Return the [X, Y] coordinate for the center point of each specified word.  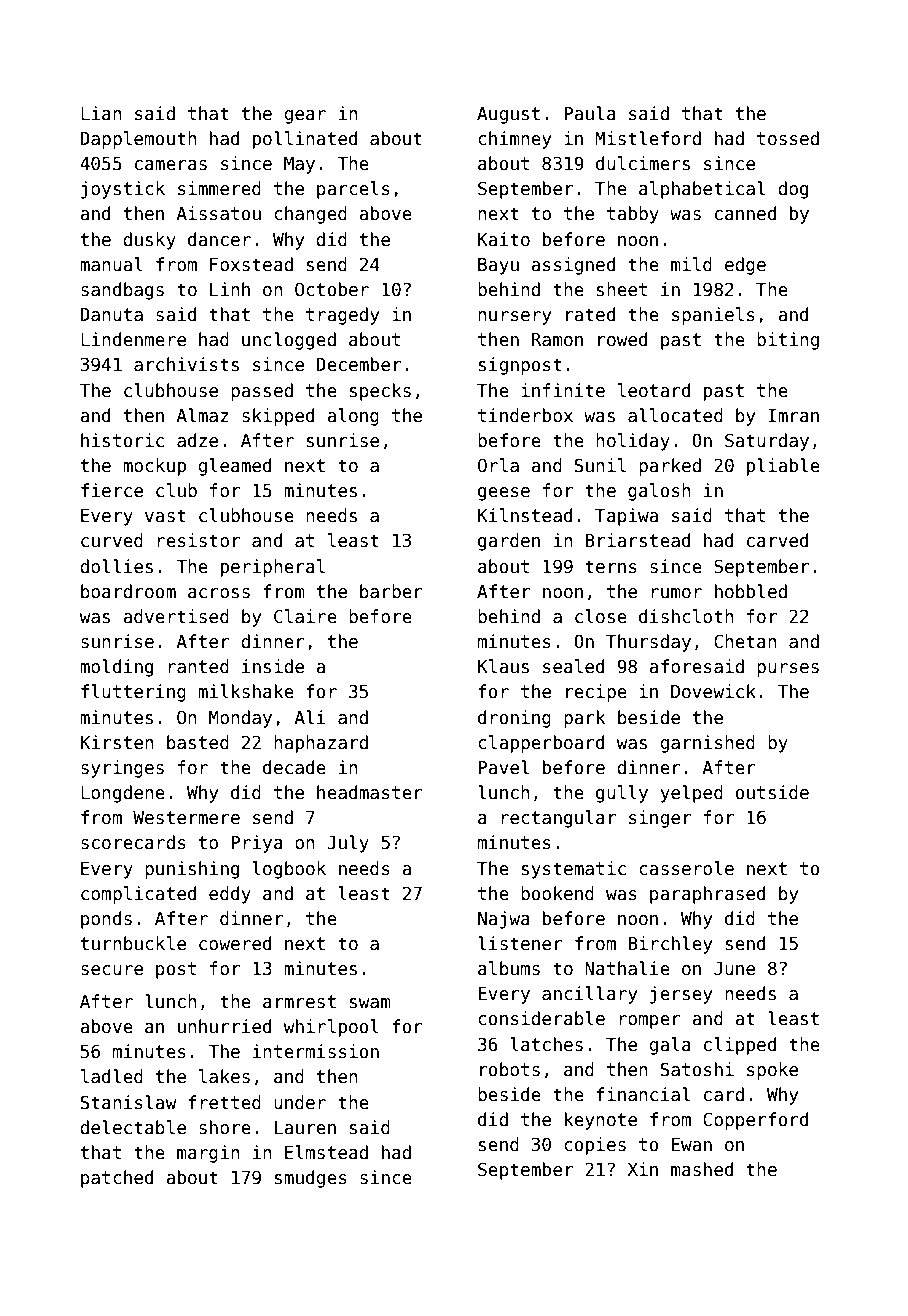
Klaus [503, 666]
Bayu [498, 266]
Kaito [504, 239]
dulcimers [643, 163]
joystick [123, 190]
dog [793, 190]
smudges [311, 1179]
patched [117, 1179]
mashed [702, 1169]
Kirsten [117, 742]
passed [262, 392]
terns [611, 567]
